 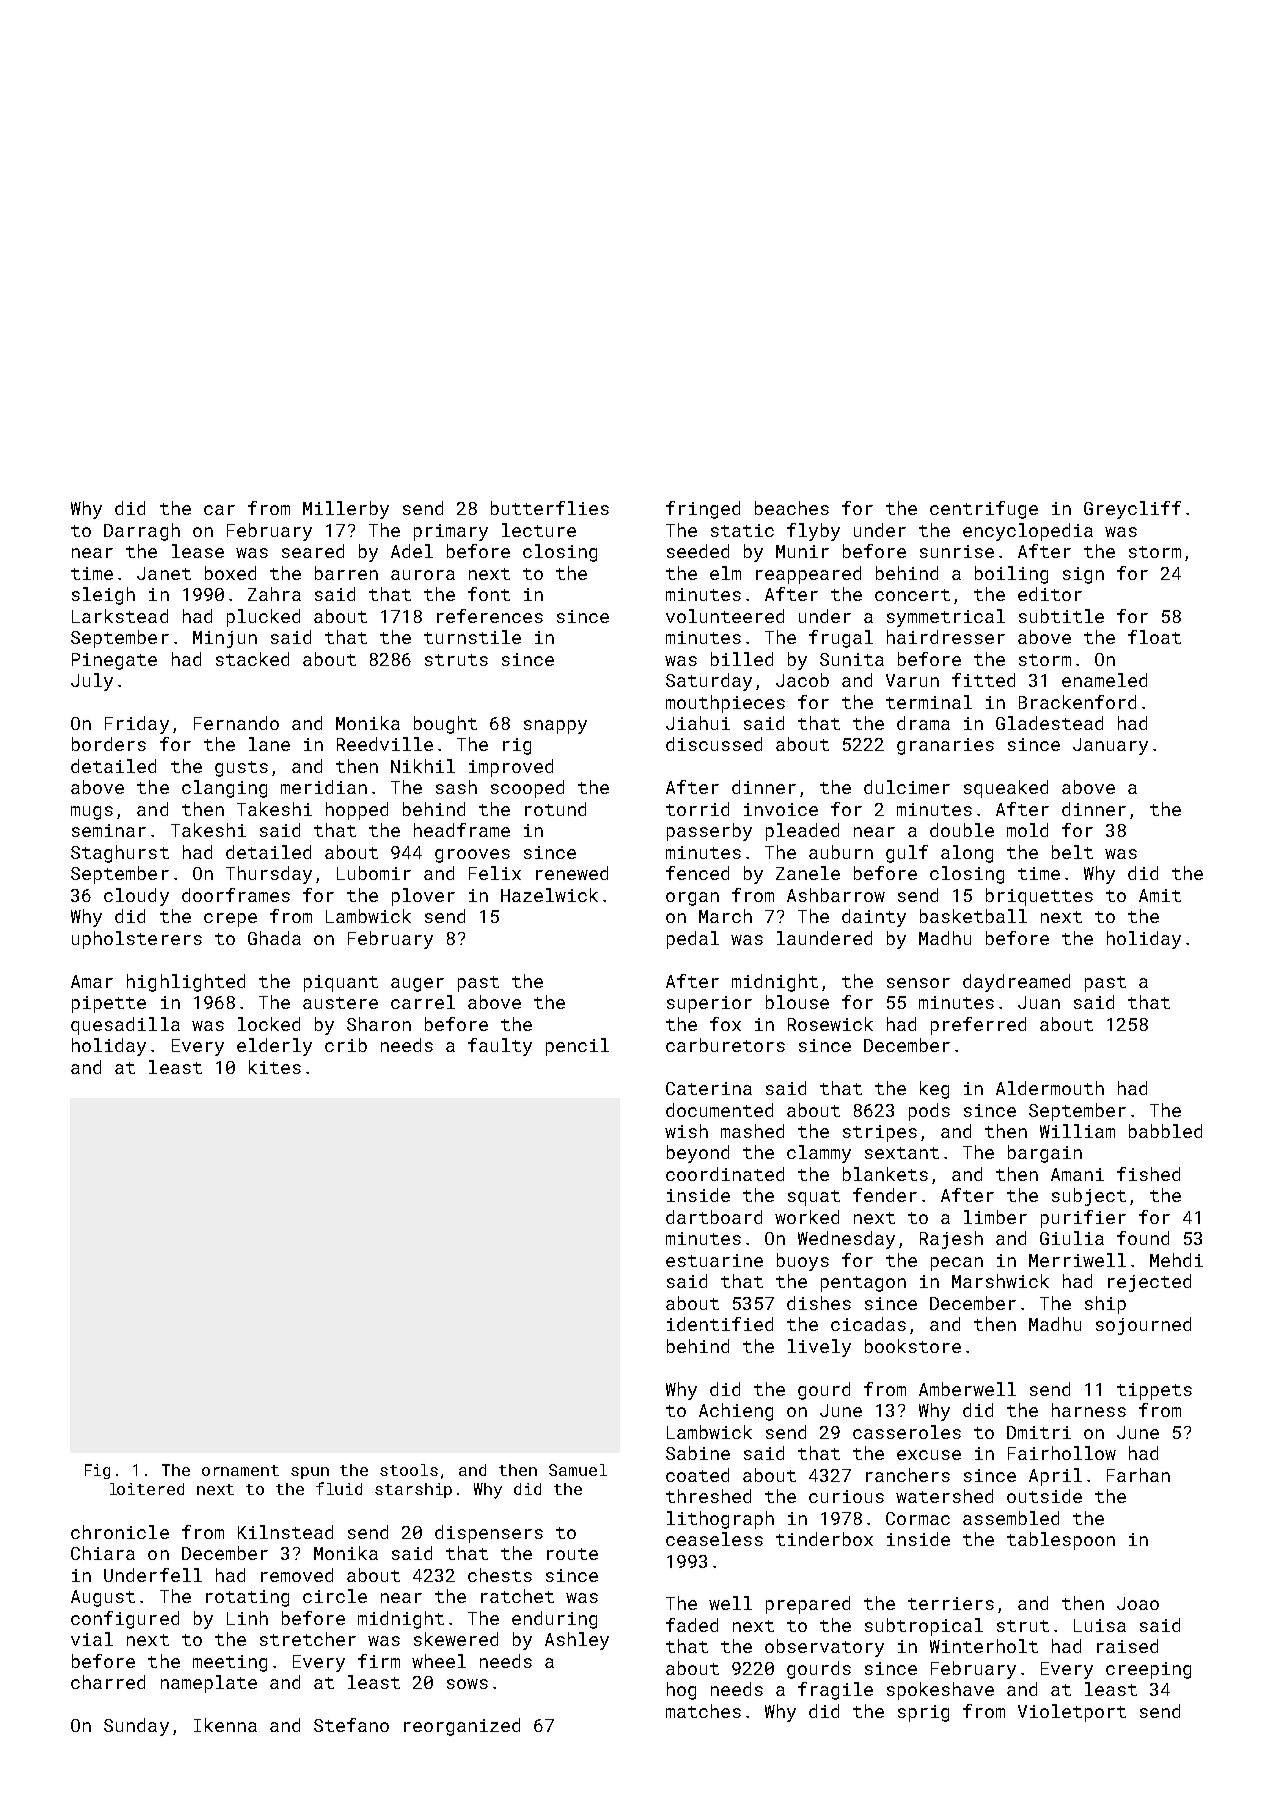 What do you see at coordinates (797, 1002) in the page?
I see `blouse` at bounding box center [797, 1002].
